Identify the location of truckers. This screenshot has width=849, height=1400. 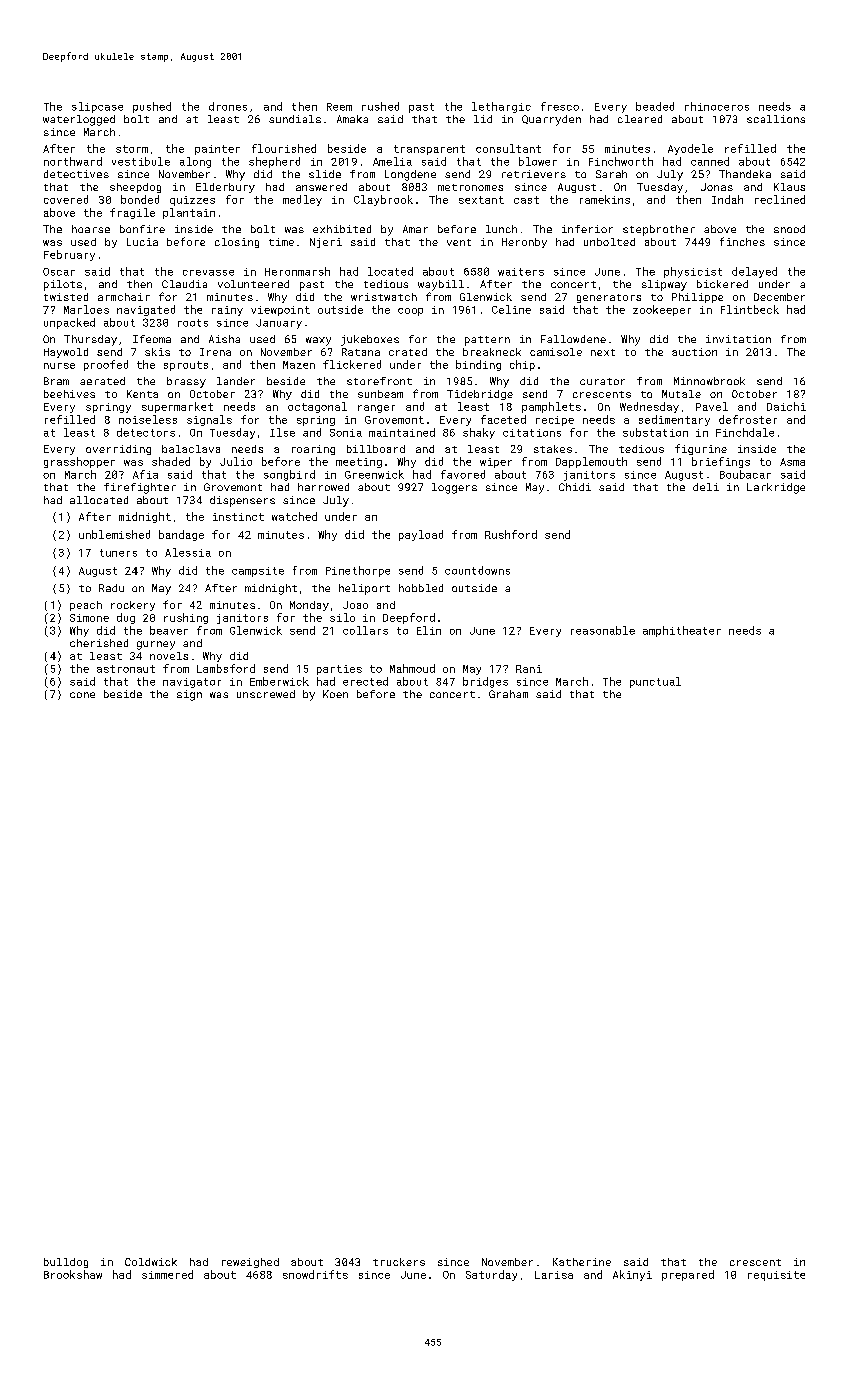
(399, 1262).
